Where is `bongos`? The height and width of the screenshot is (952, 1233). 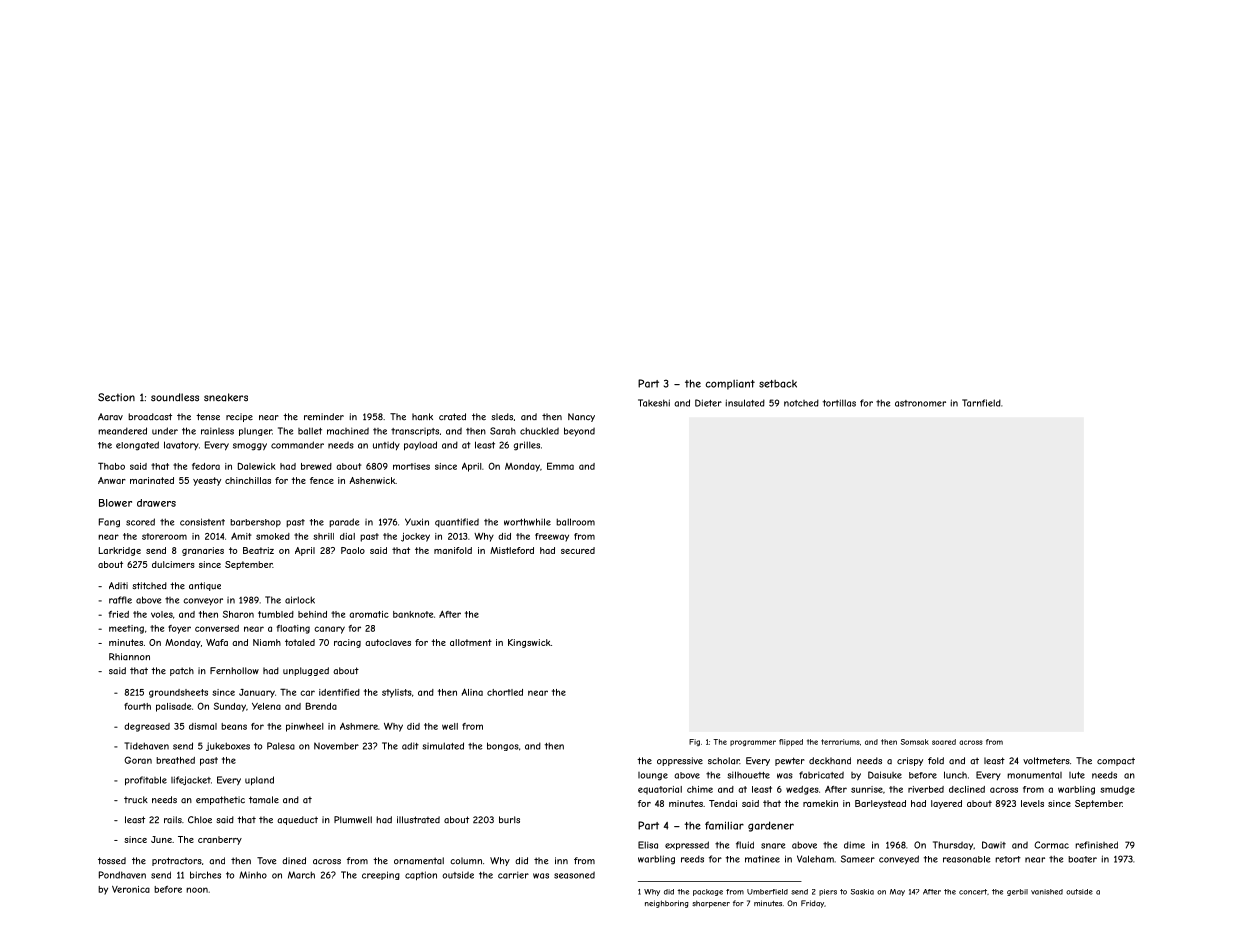 bongos is located at coordinates (503, 746).
